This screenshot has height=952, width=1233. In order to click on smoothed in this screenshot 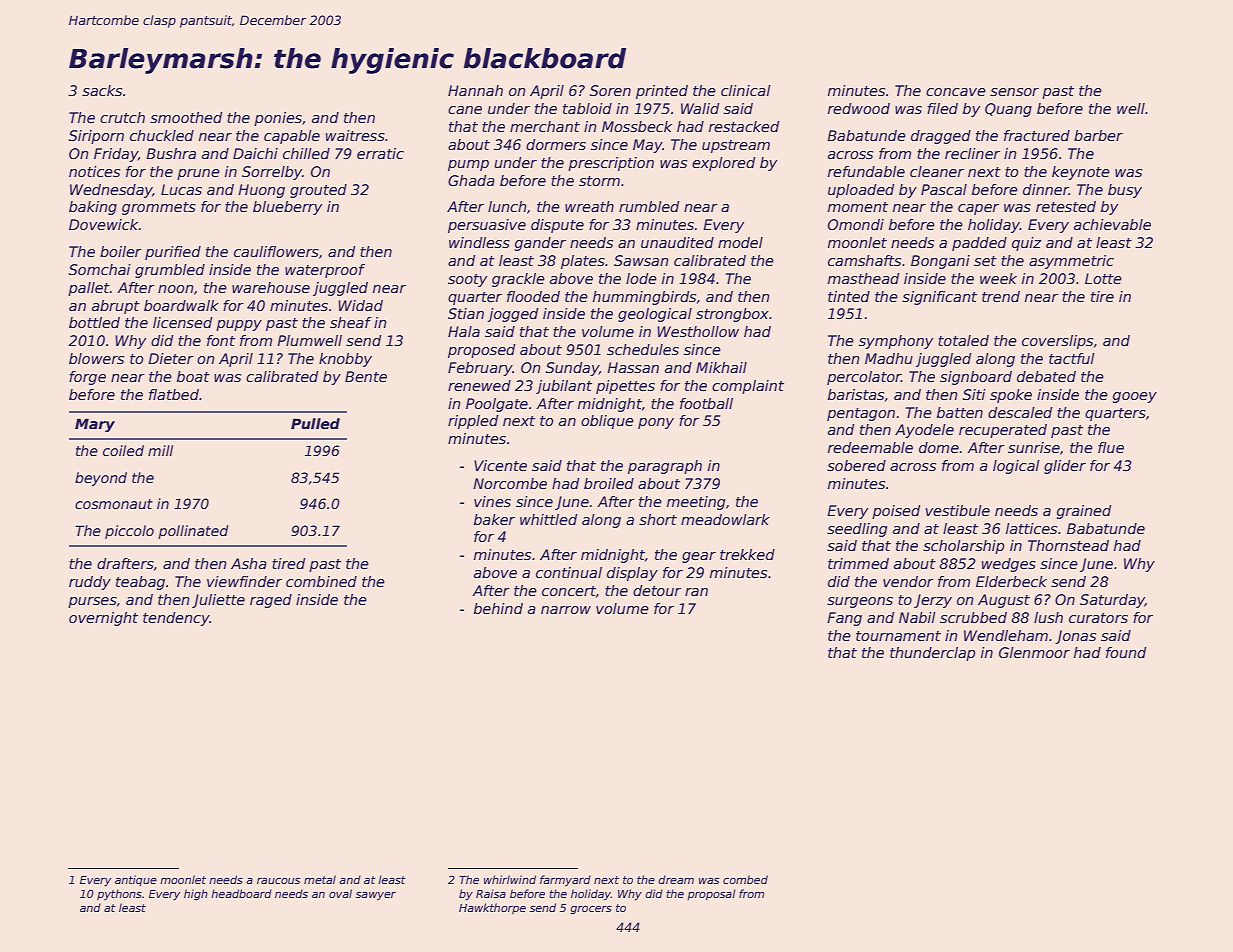, I will do `click(186, 117)`.
